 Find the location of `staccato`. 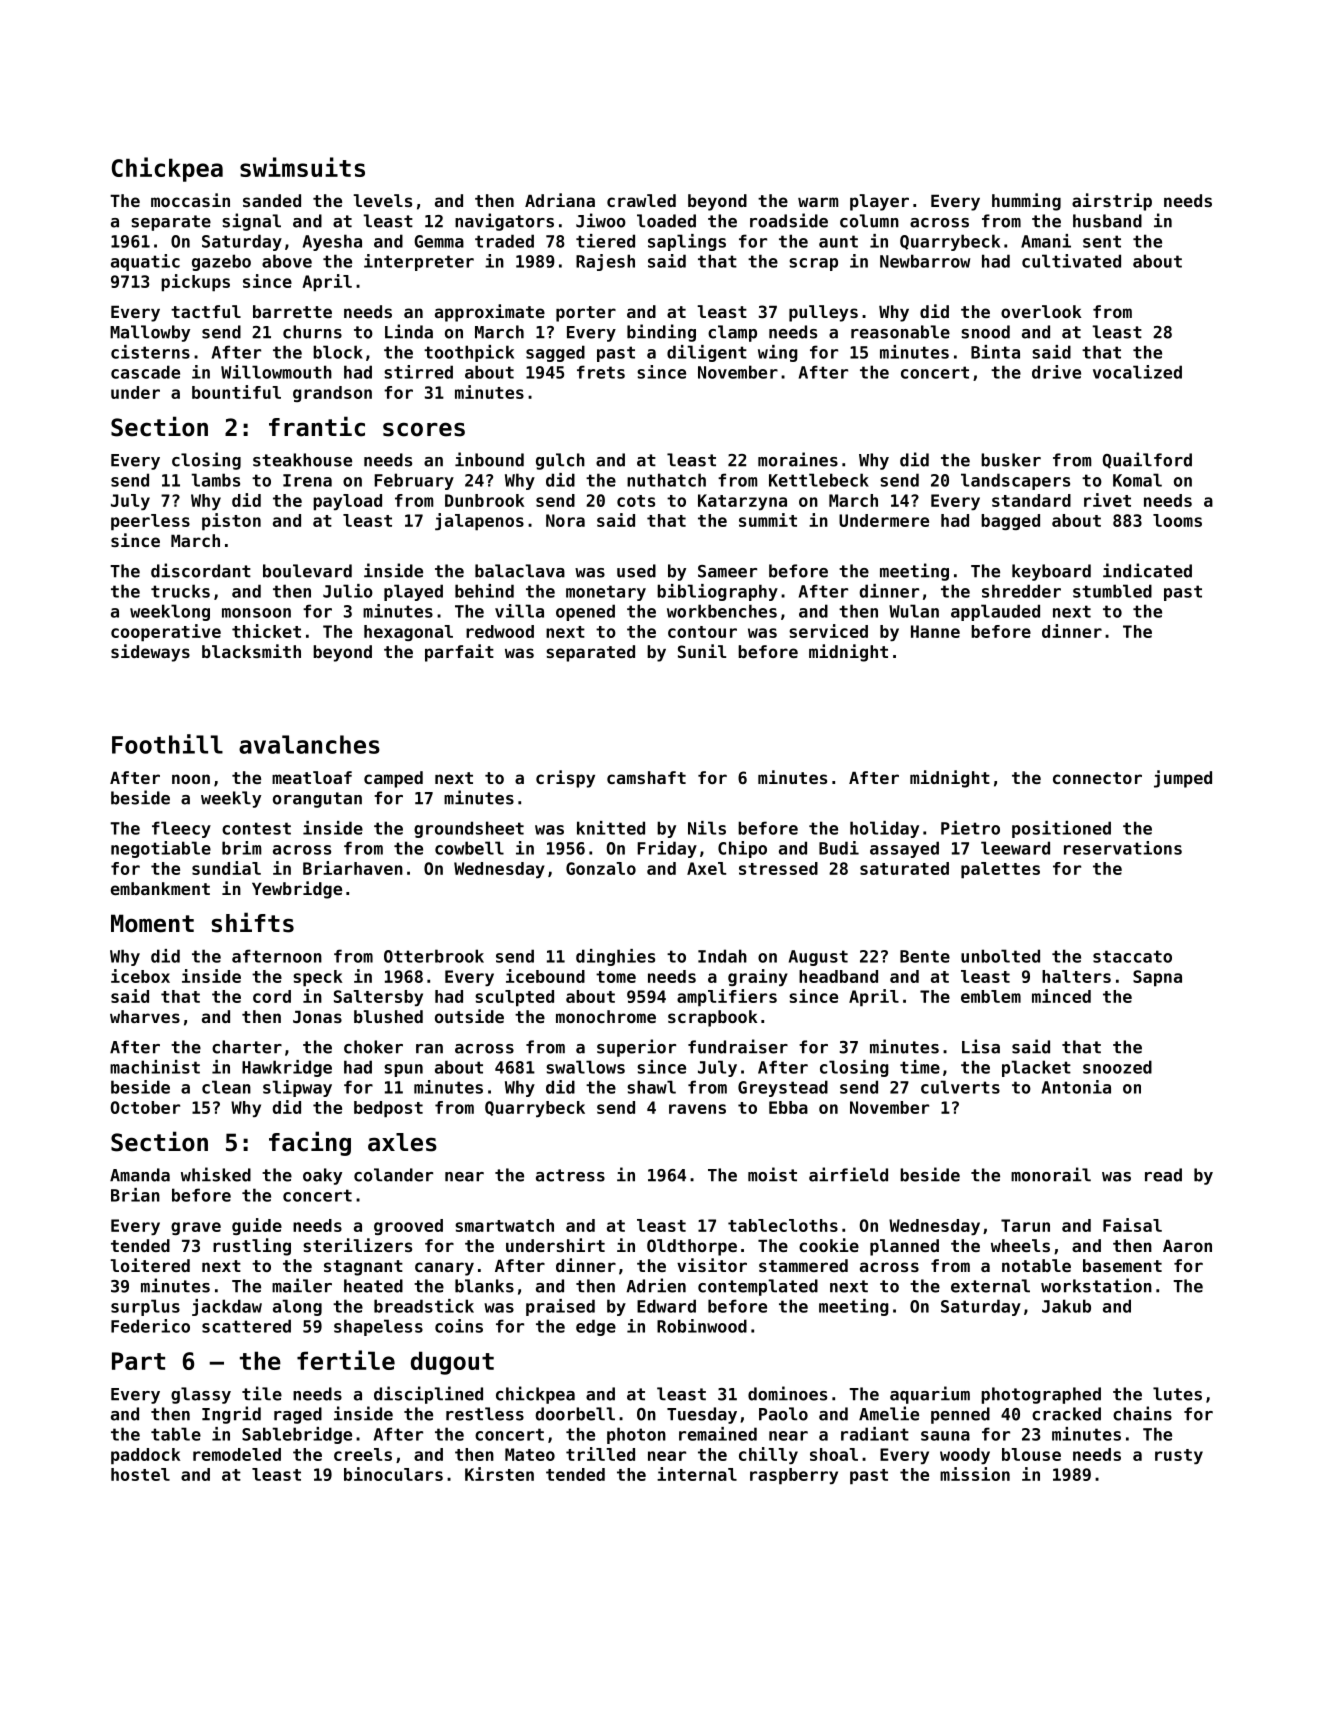

staccato is located at coordinates (1132, 956).
